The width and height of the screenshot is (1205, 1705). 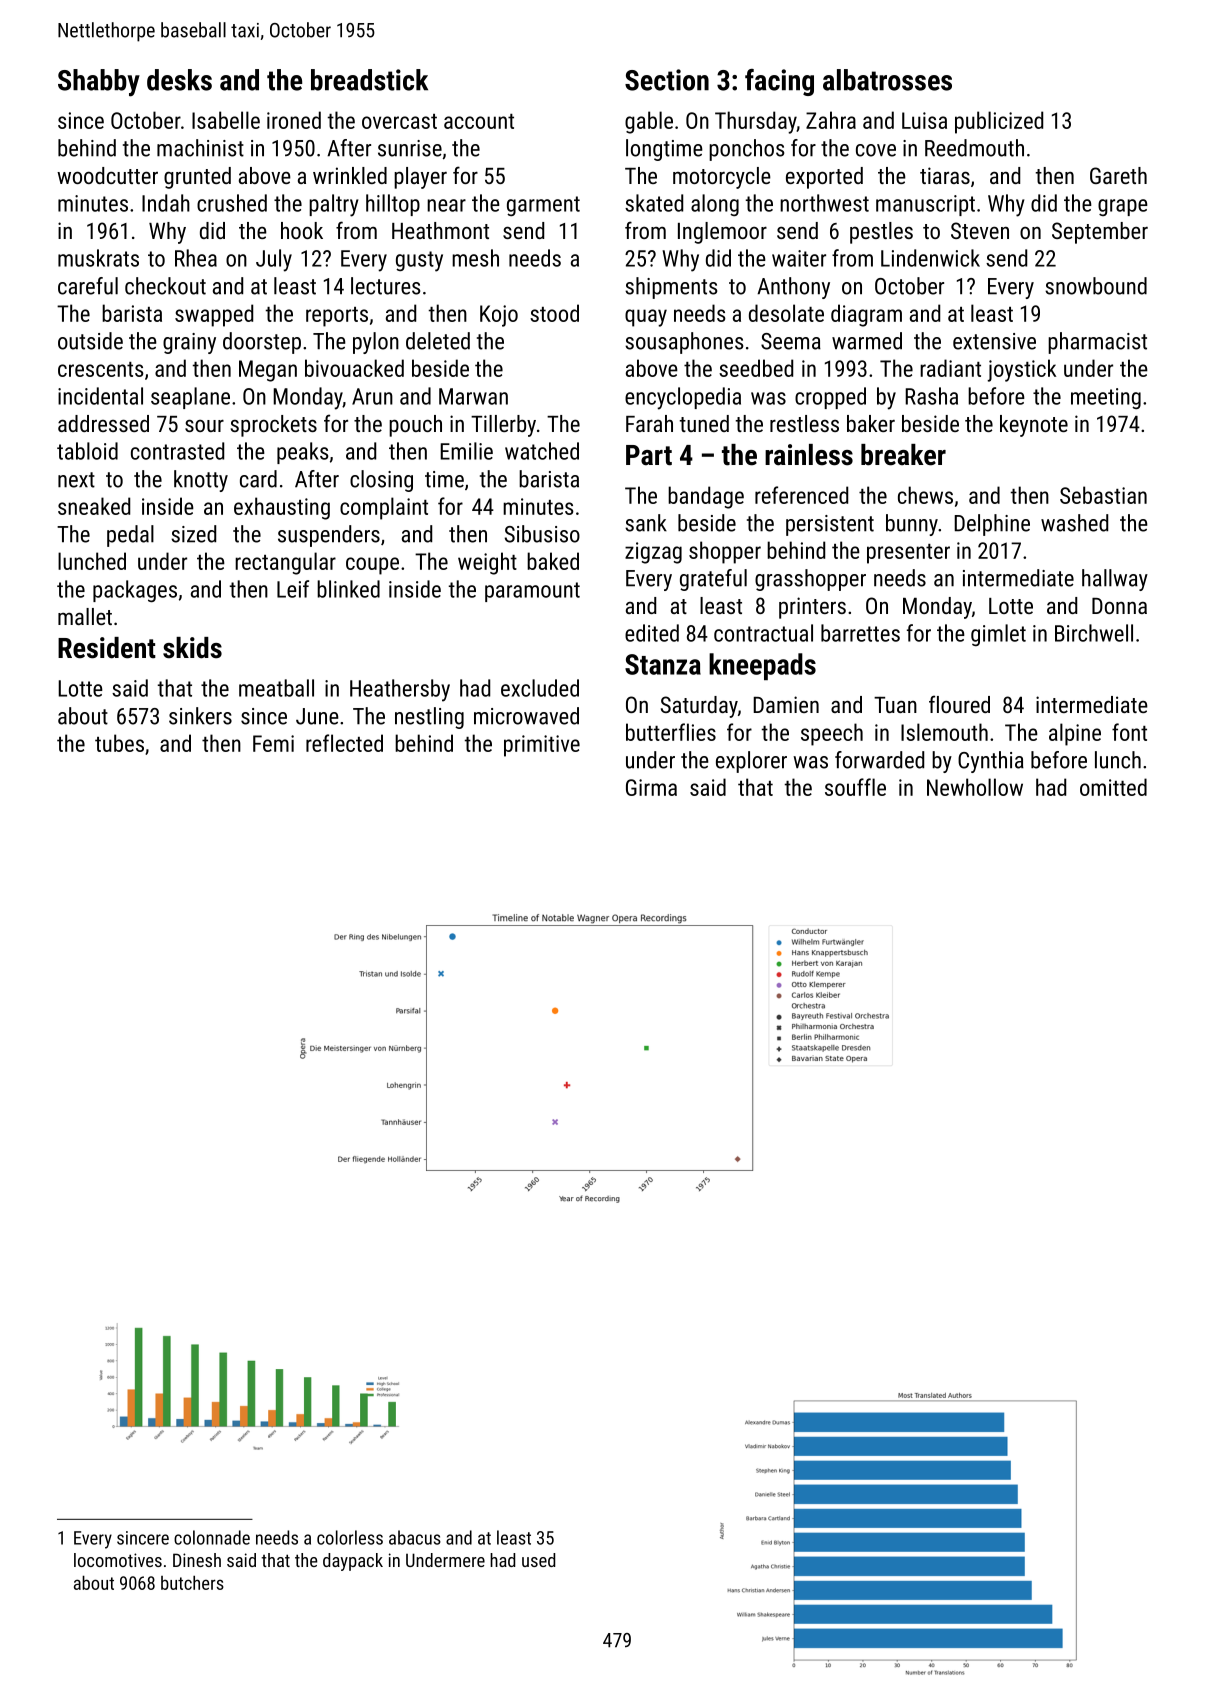 I want to click on omitted, so click(x=1113, y=787).
